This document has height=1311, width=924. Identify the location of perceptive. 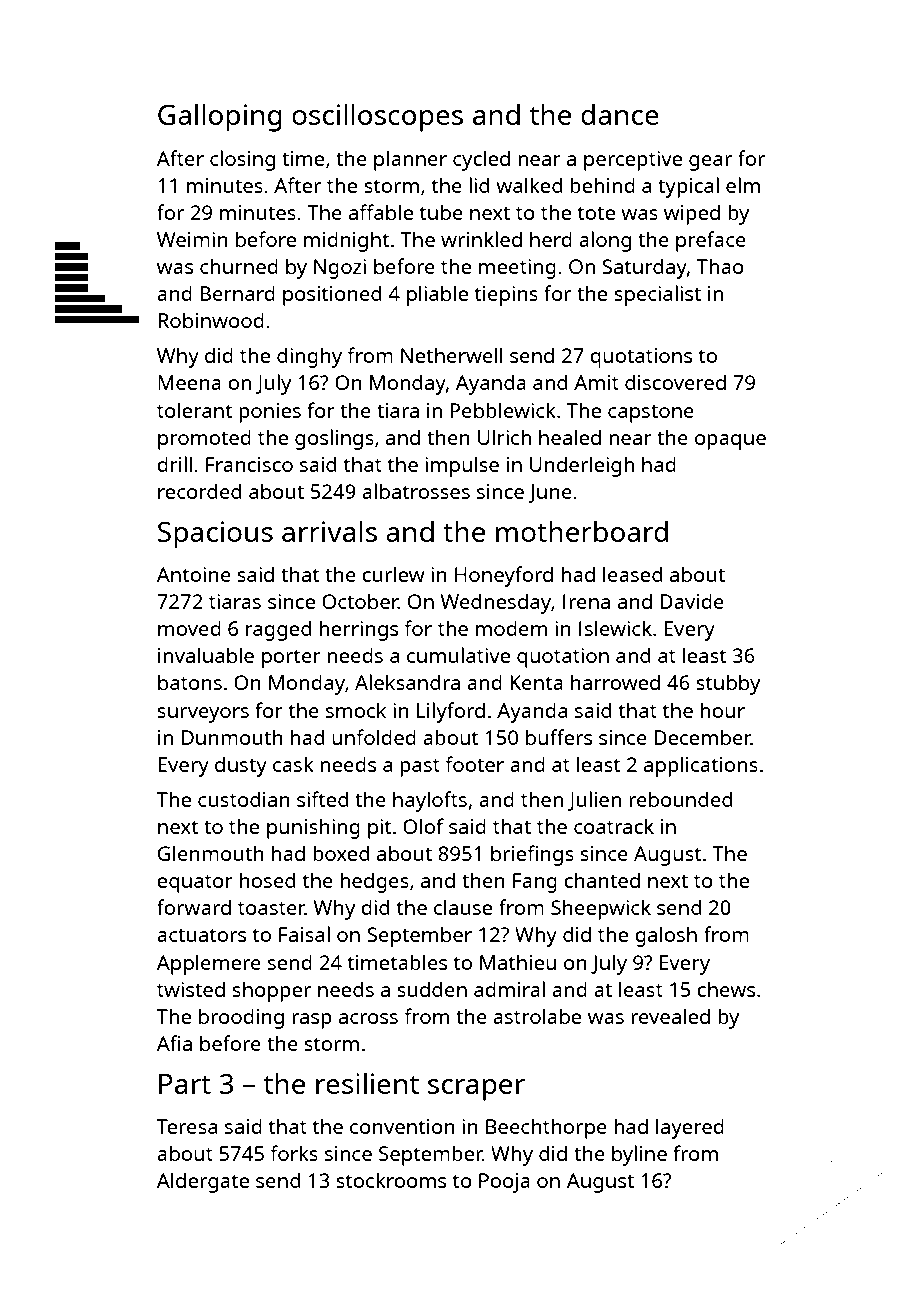
(633, 161).
